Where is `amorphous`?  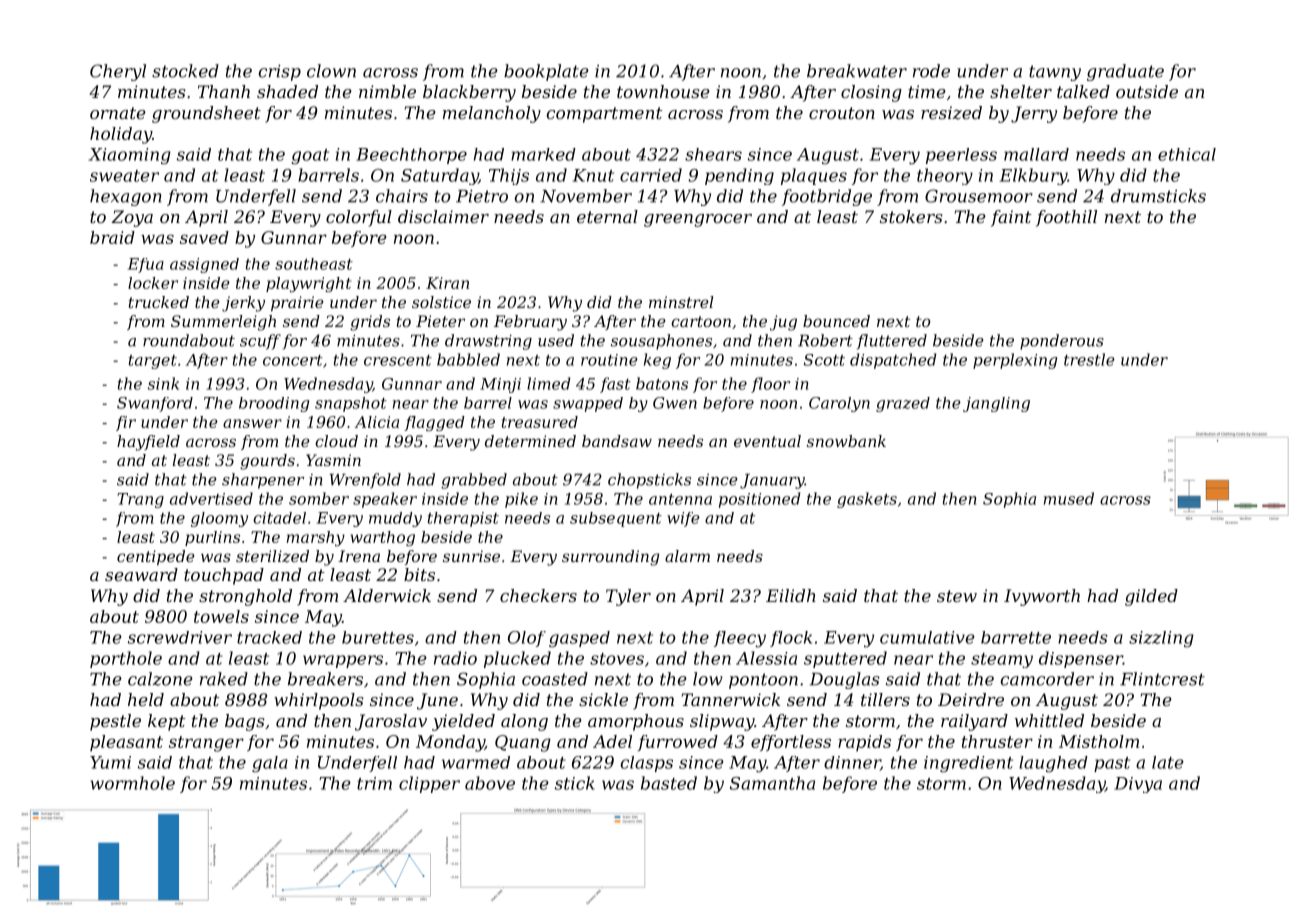 amorphous is located at coordinates (636, 722).
